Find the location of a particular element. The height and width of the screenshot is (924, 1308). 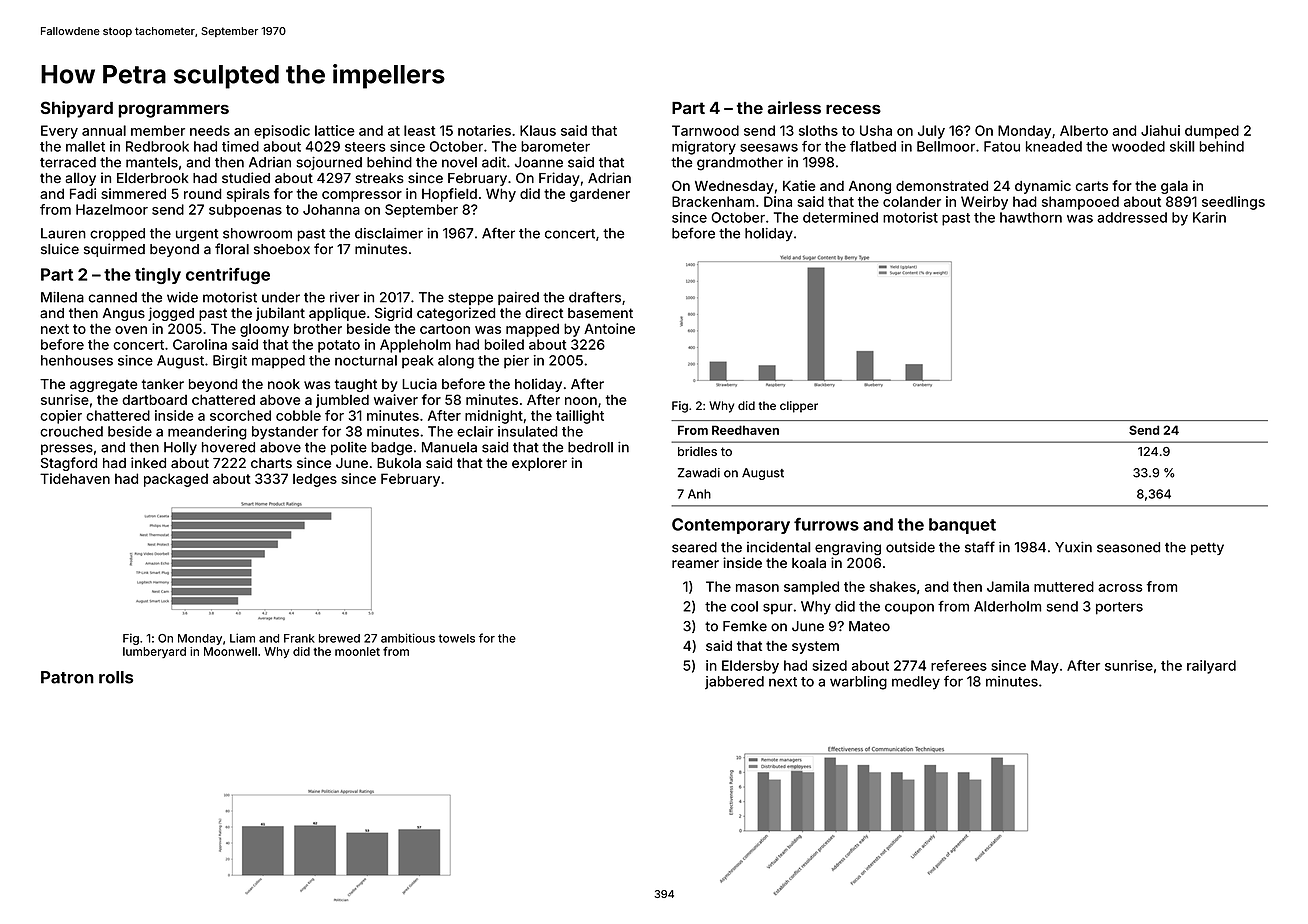

nook is located at coordinates (284, 384).
